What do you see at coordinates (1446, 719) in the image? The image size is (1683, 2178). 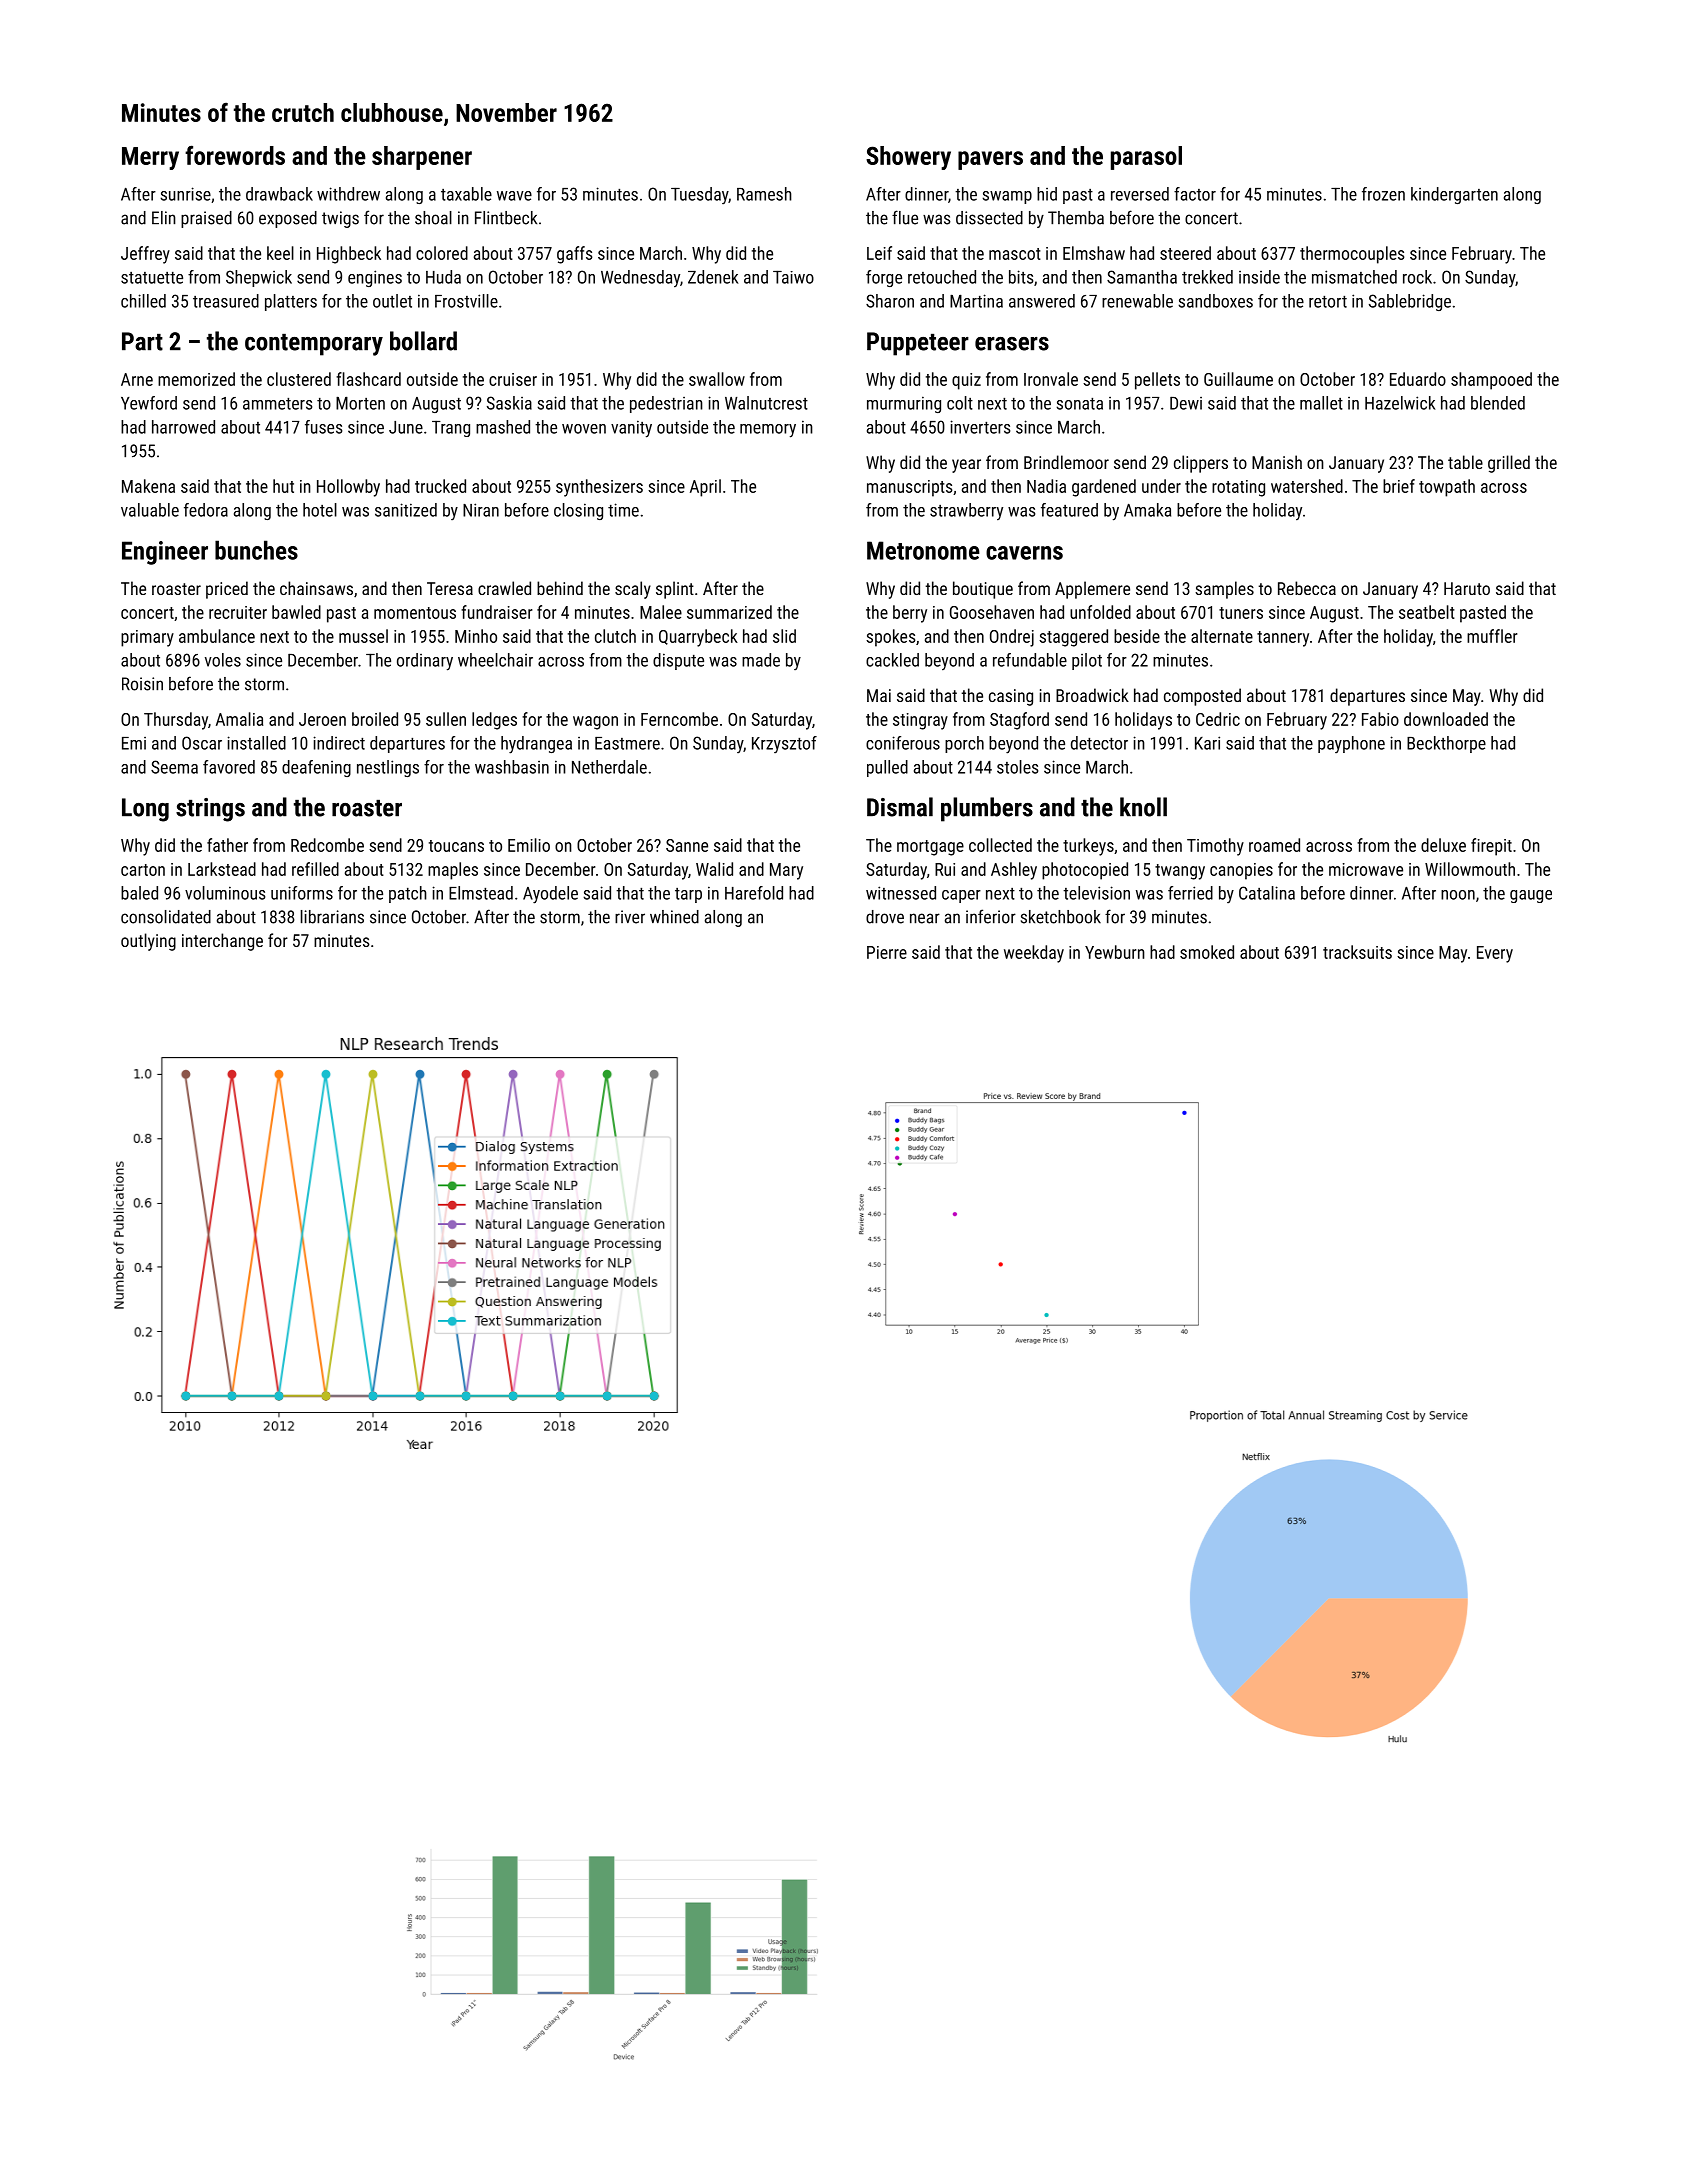 I see `downloaded` at bounding box center [1446, 719].
